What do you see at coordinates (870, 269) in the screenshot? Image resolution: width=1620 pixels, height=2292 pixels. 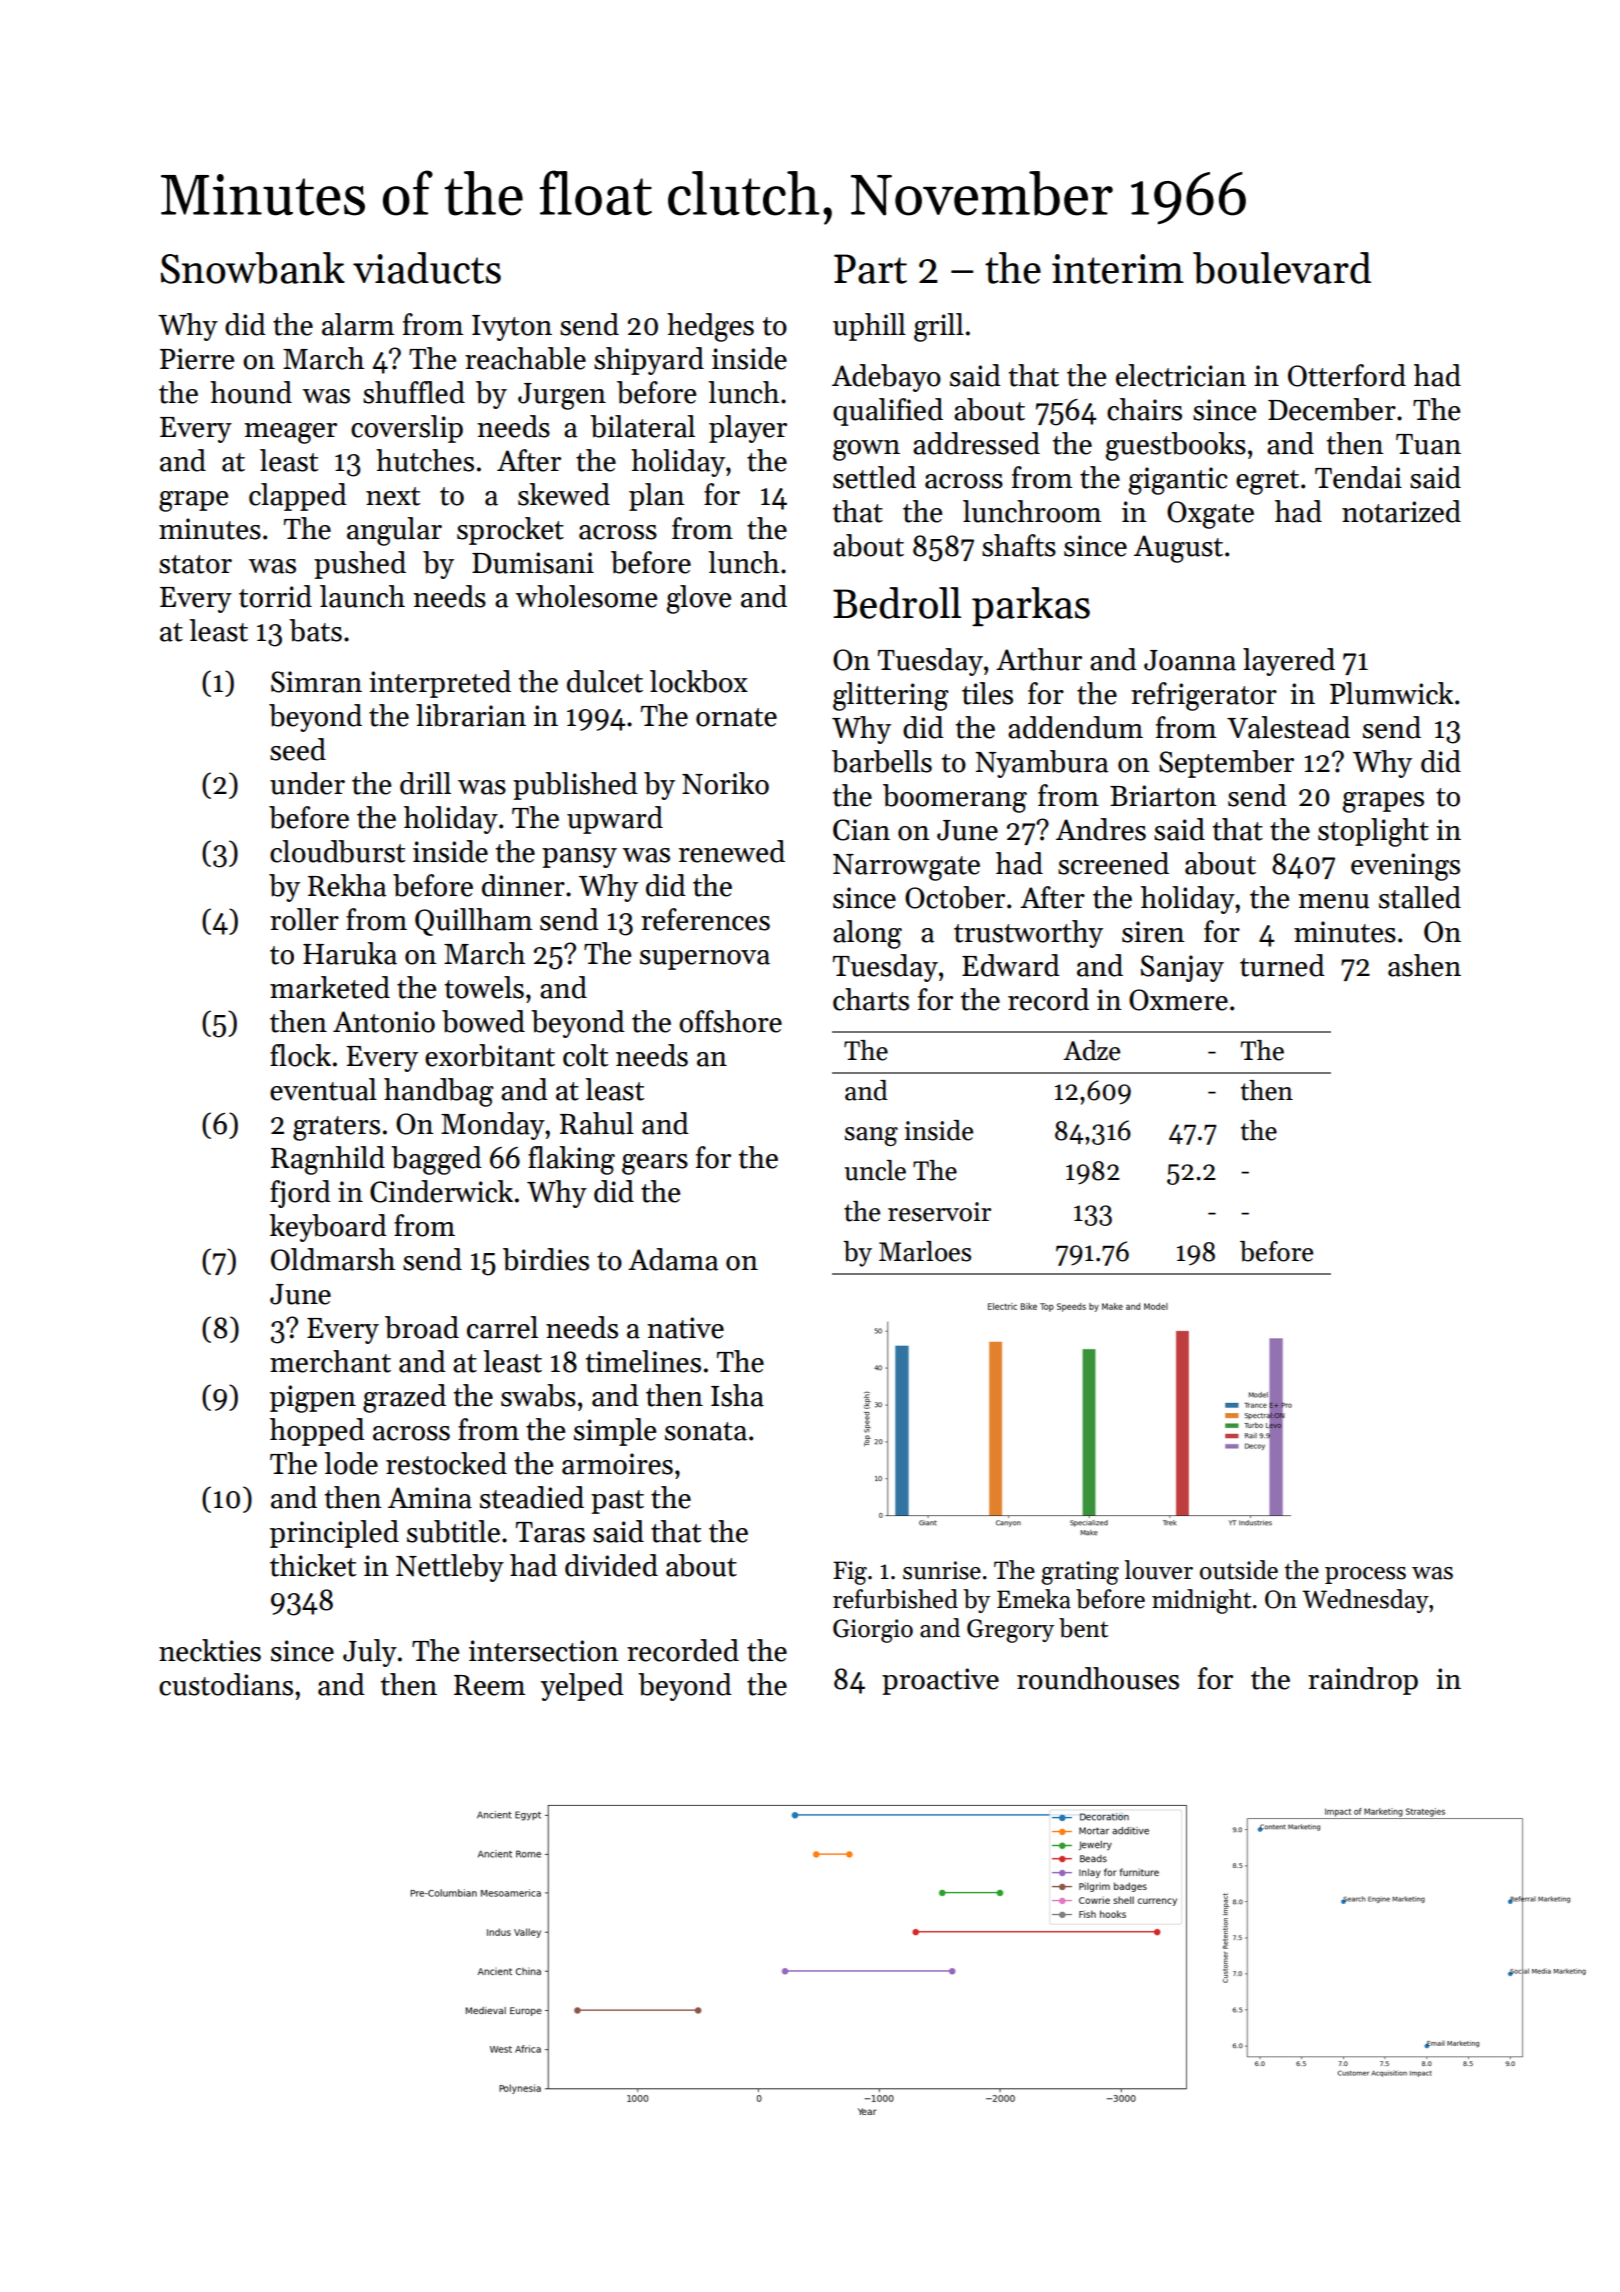 I see `Part` at bounding box center [870, 269].
